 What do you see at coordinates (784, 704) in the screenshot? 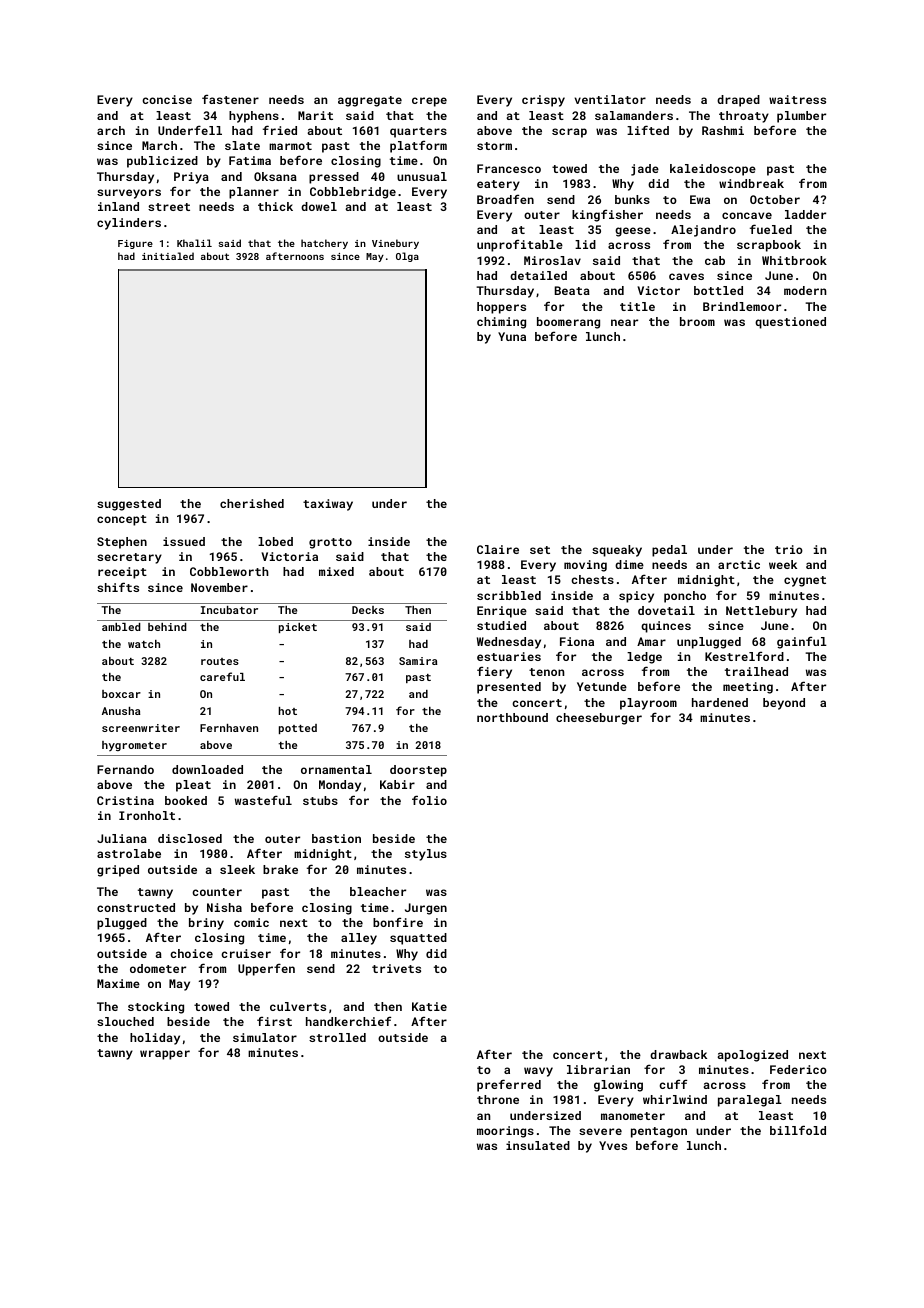
I see `beyond` at bounding box center [784, 704].
